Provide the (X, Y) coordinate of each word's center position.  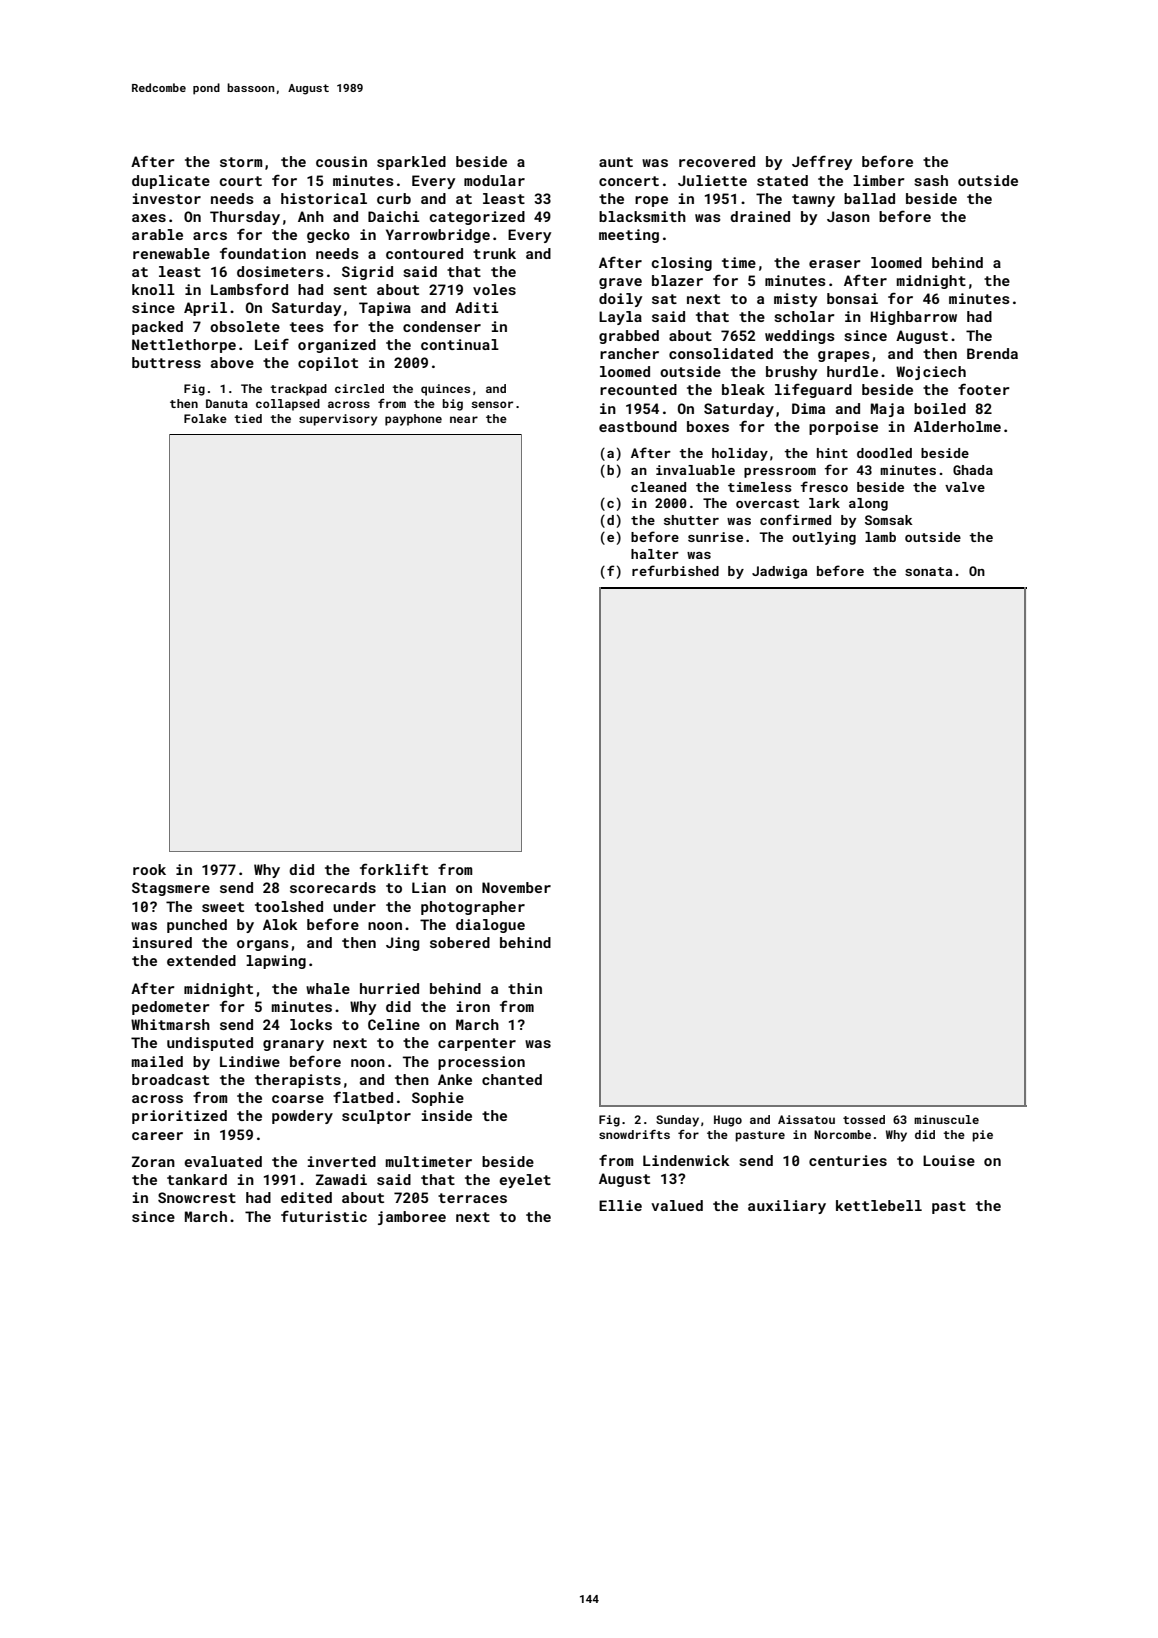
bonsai (852, 298)
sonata (928, 571)
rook (149, 869)
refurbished (675, 570)
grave (620, 283)
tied (248, 418)
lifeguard (813, 390)
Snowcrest (197, 1197)
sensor (492, 404)
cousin (341, 161)
